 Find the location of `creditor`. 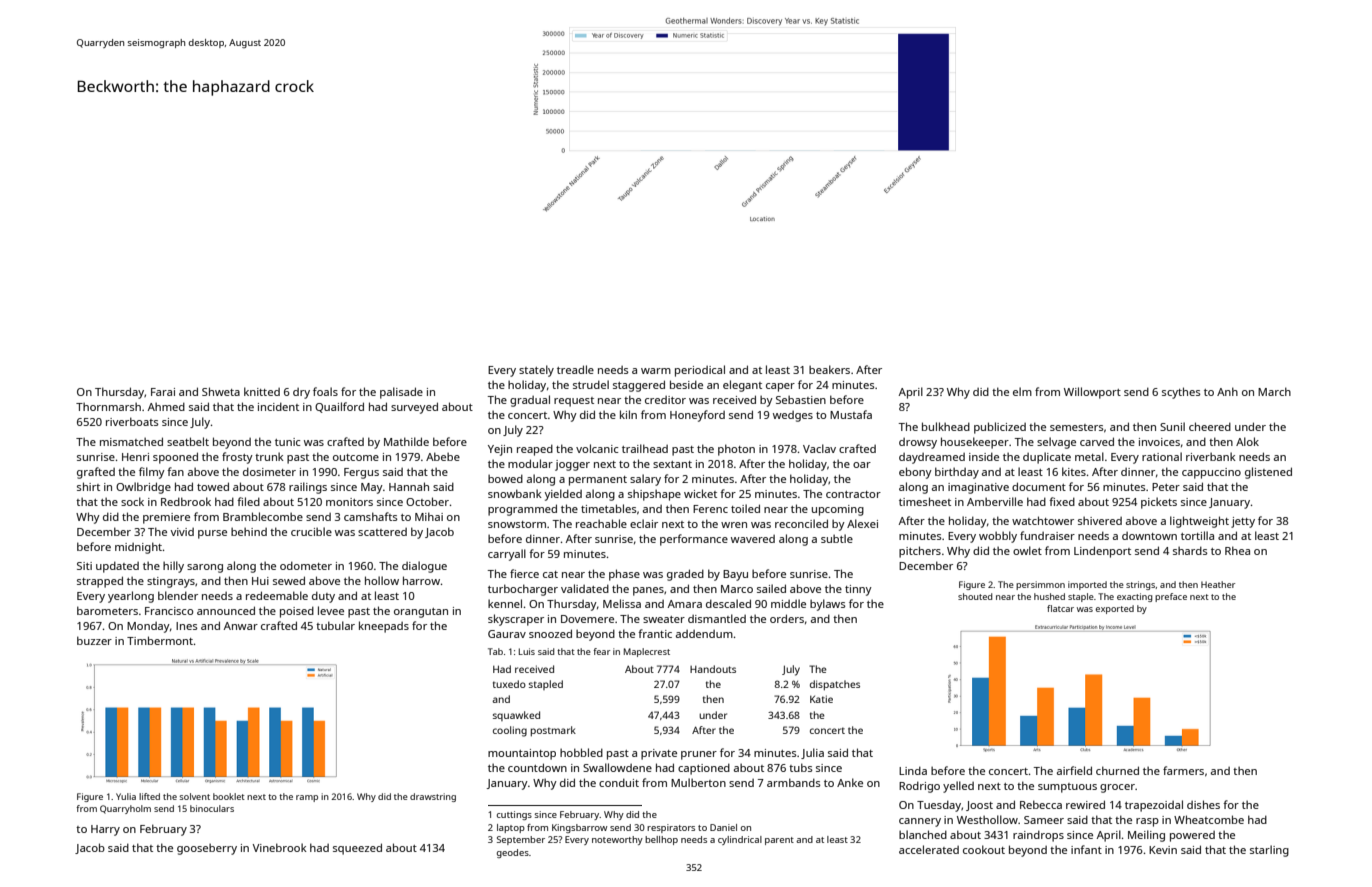

creditor is located at coordinates (665, 400).
